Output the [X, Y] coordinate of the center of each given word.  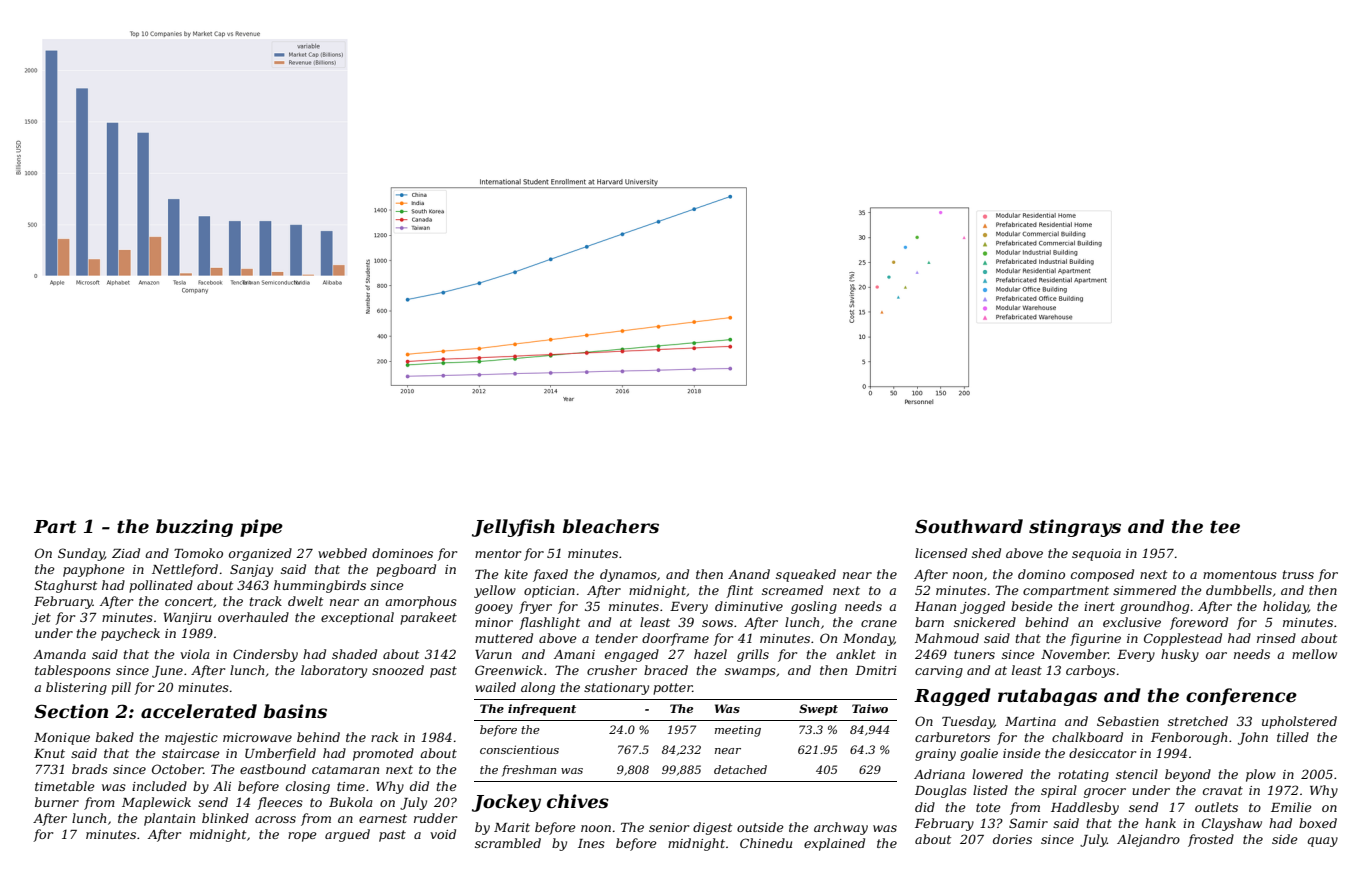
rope [302, 837]
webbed [342, 553]
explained [834, 844]
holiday [1286, 607]
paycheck [130, 634]
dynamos [628, 575]
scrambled [508, 843]
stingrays [1075, 528]
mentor [498, 553]
